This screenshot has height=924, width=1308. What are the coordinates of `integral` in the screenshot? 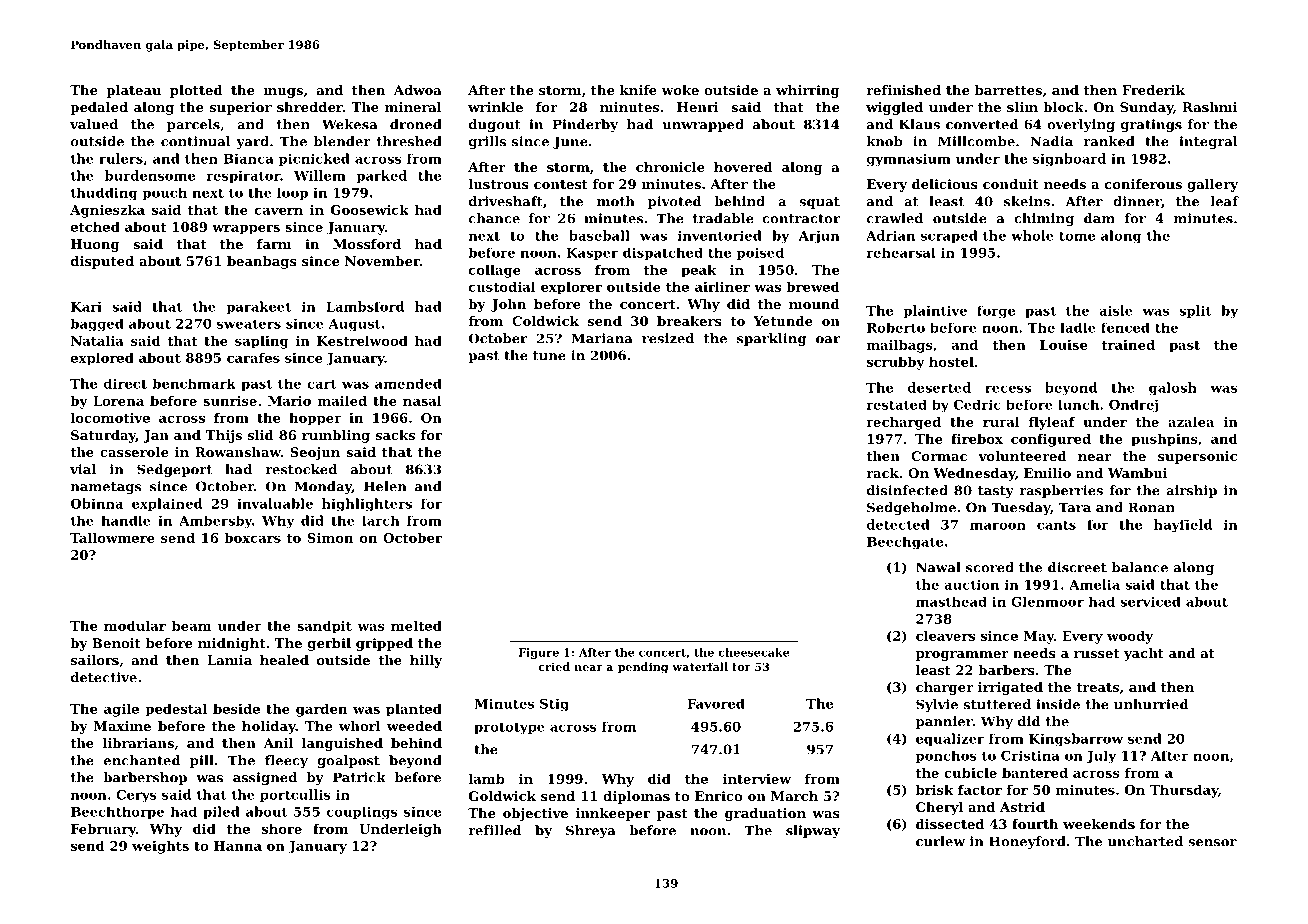 It's located at (1208, 142).
